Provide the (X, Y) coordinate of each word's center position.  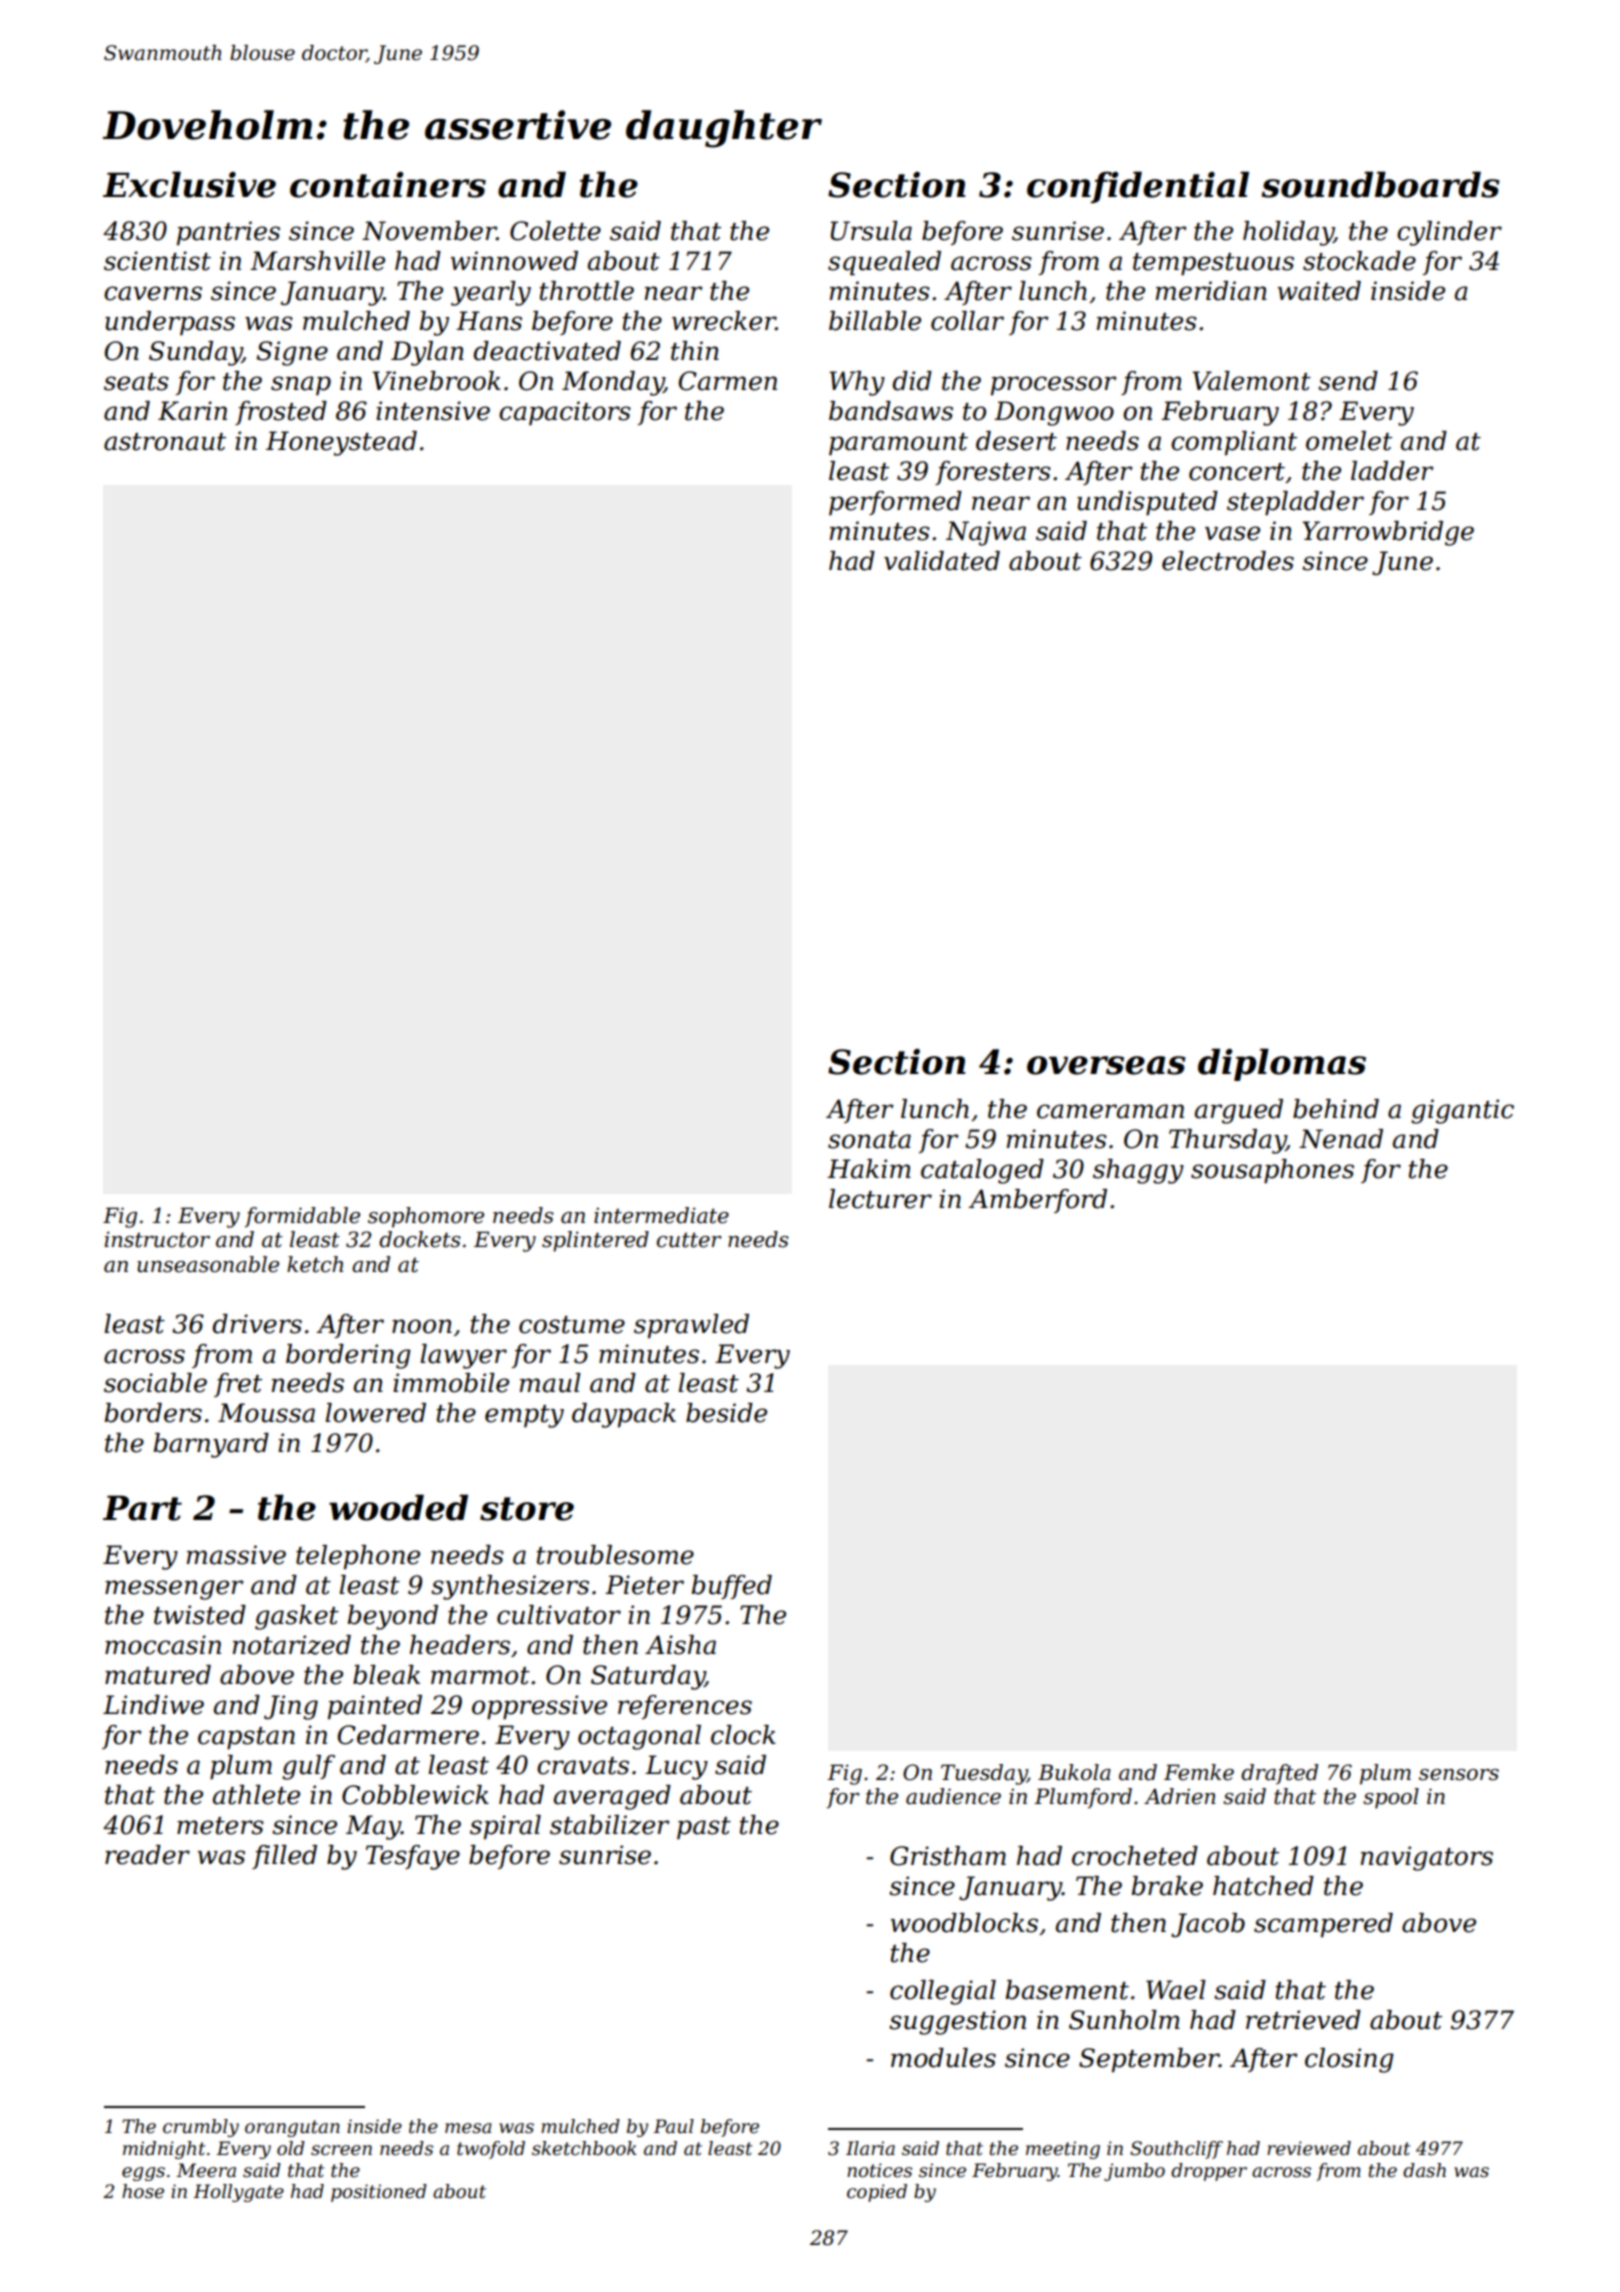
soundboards (1381, 184)
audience (953, 1796)
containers (388, 185)
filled (284, 1857)
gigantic (1462, 1111)
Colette (555, 231)
